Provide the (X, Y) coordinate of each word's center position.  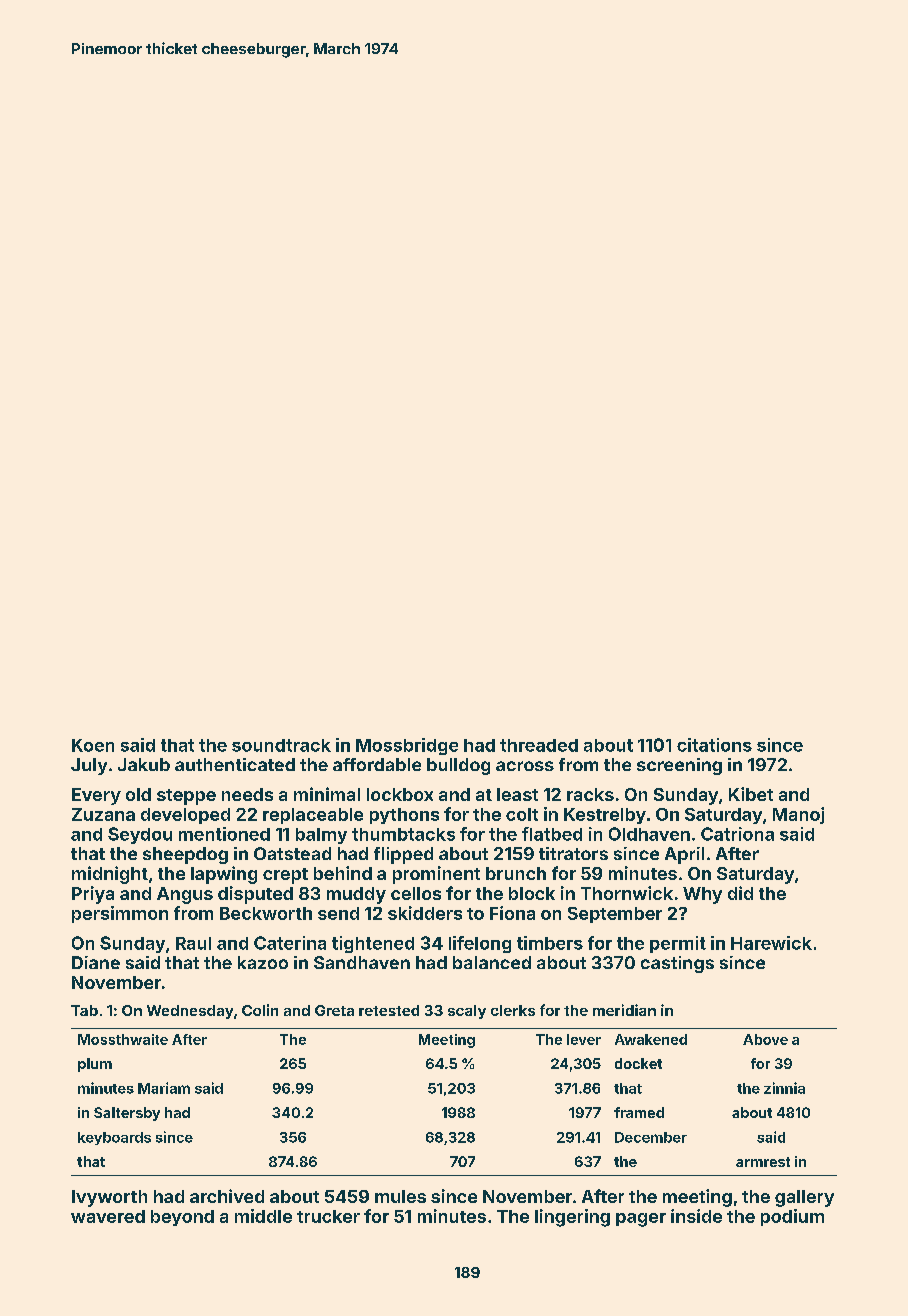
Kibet (751, 794)
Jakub (144, 764)
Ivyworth (109, 1198)
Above (765, 1039)
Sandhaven (362, 962)
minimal (327, 794)
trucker (328, 1216)
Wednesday (190, 1012)
